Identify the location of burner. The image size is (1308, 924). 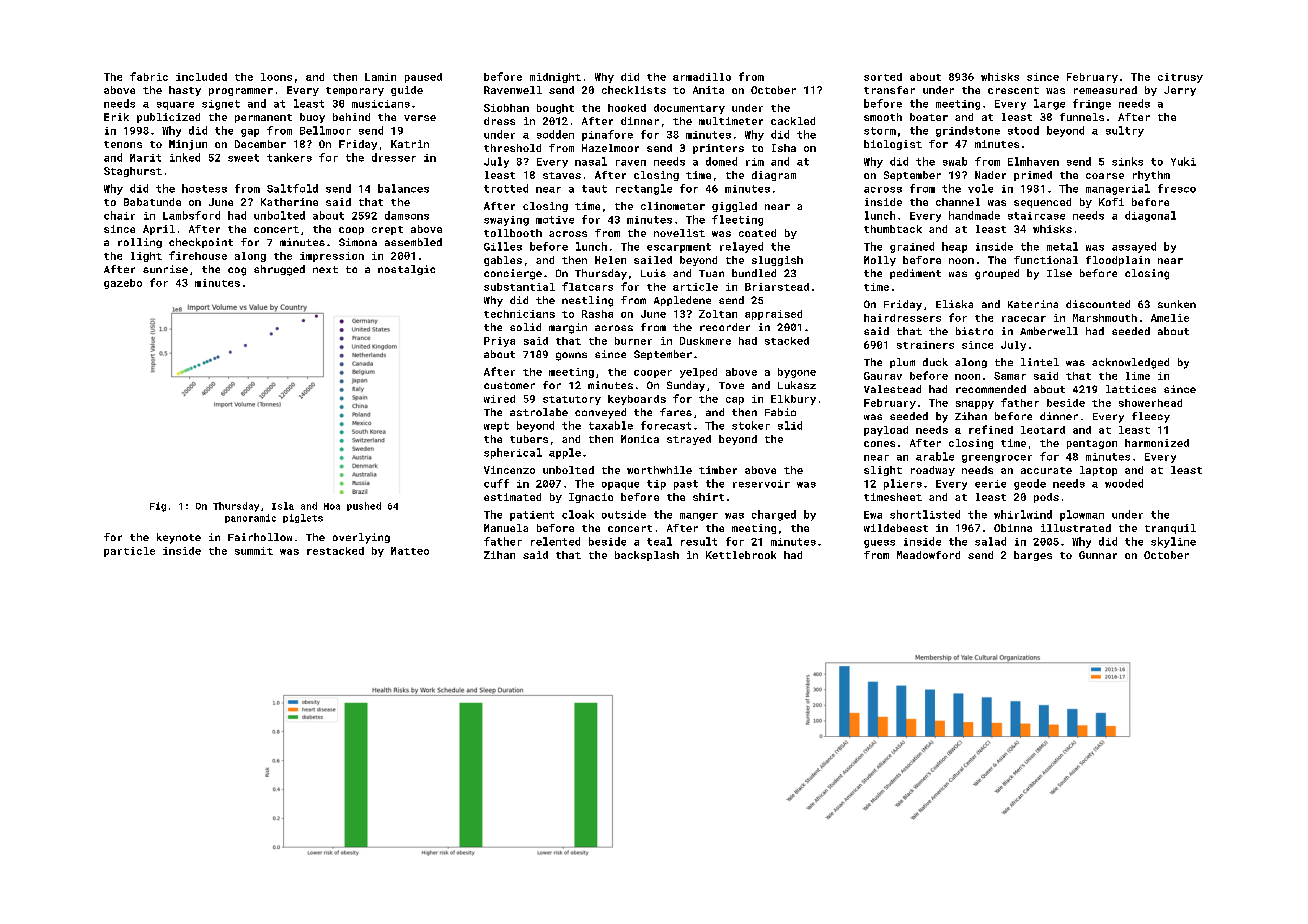
(633, 341).
